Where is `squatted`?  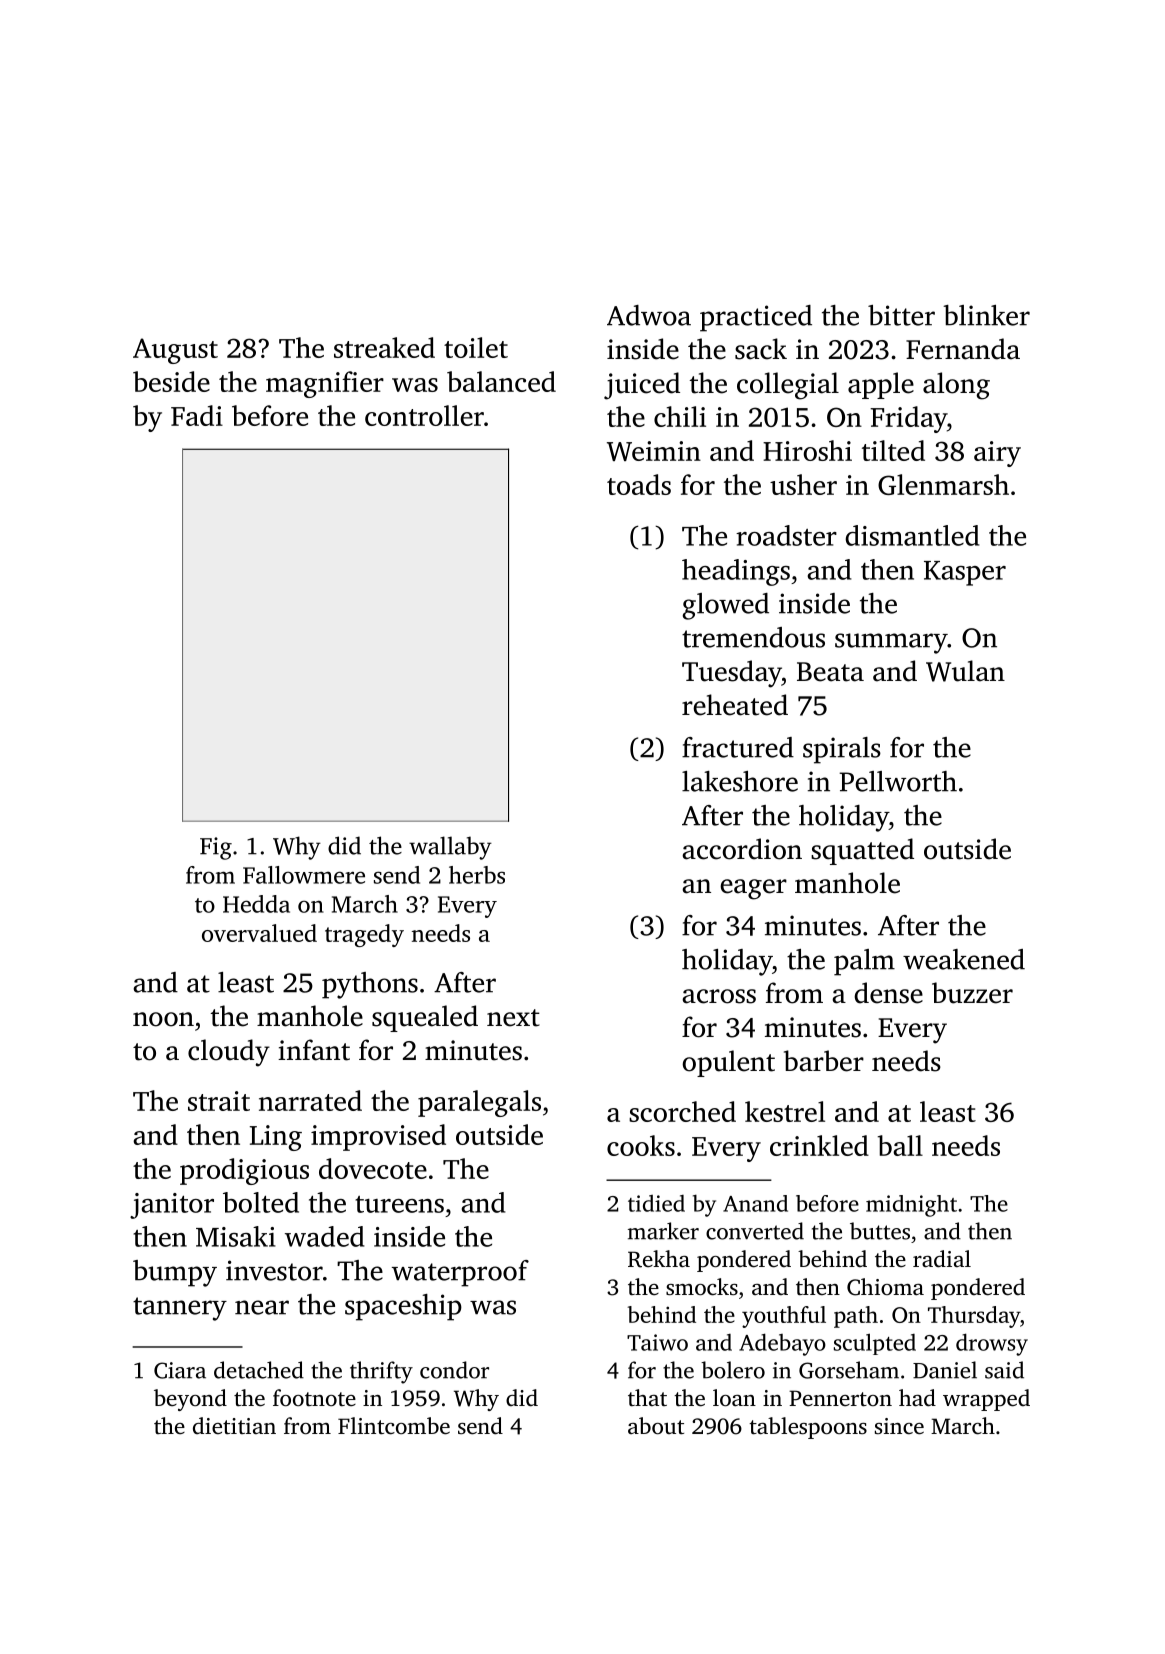
squatted is located at coordinates (862, 851).
